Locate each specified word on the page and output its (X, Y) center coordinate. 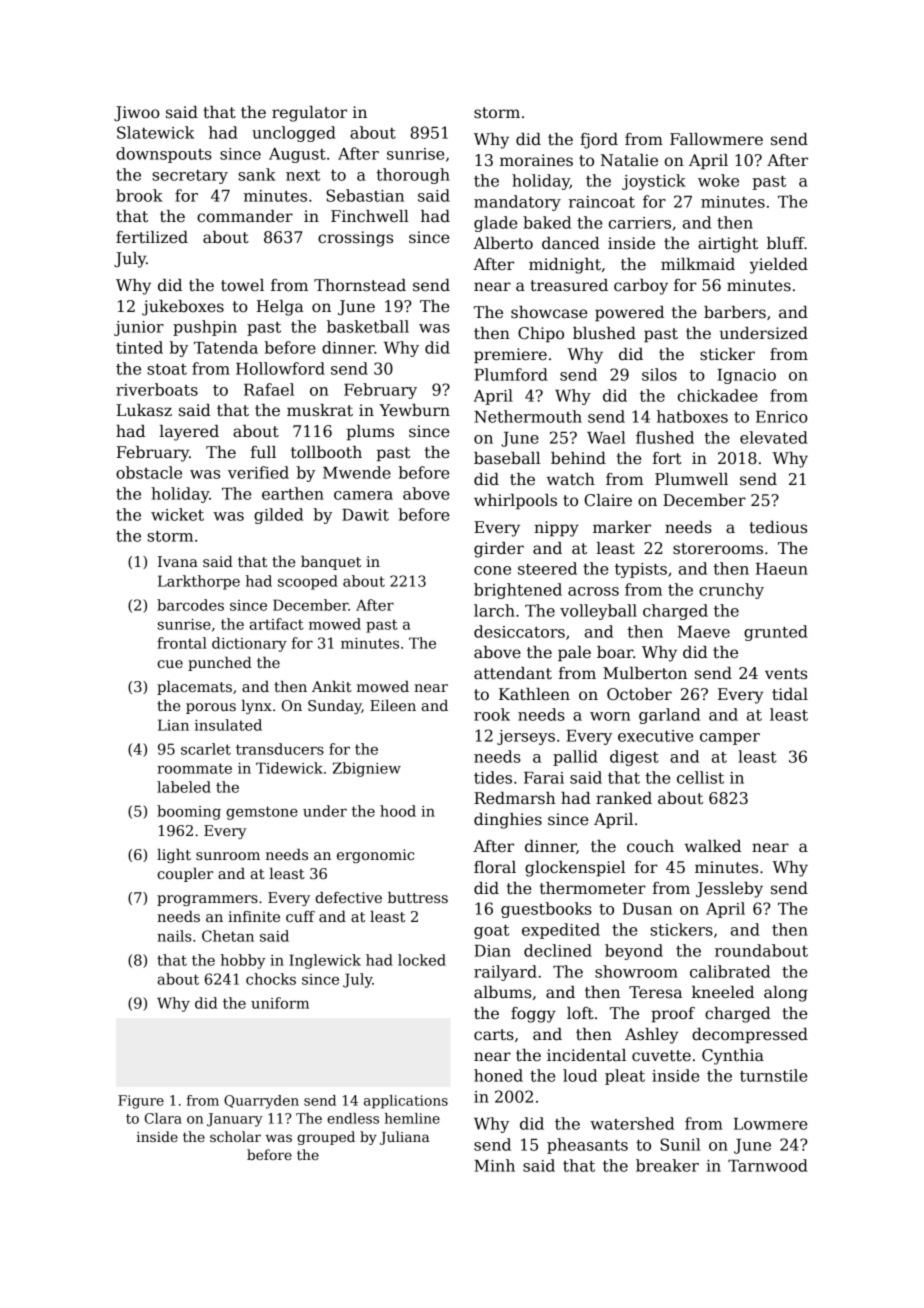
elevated (774, 437)
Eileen (393, 705)
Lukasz (144, 410)
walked (713, 846)
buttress (418, 897)
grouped (326, 1138)
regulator (309, 114)
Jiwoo (137, 113)
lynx (256, 707)
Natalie (629, 160)
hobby (243, 961)
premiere (510, 356)
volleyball (598, 612)
